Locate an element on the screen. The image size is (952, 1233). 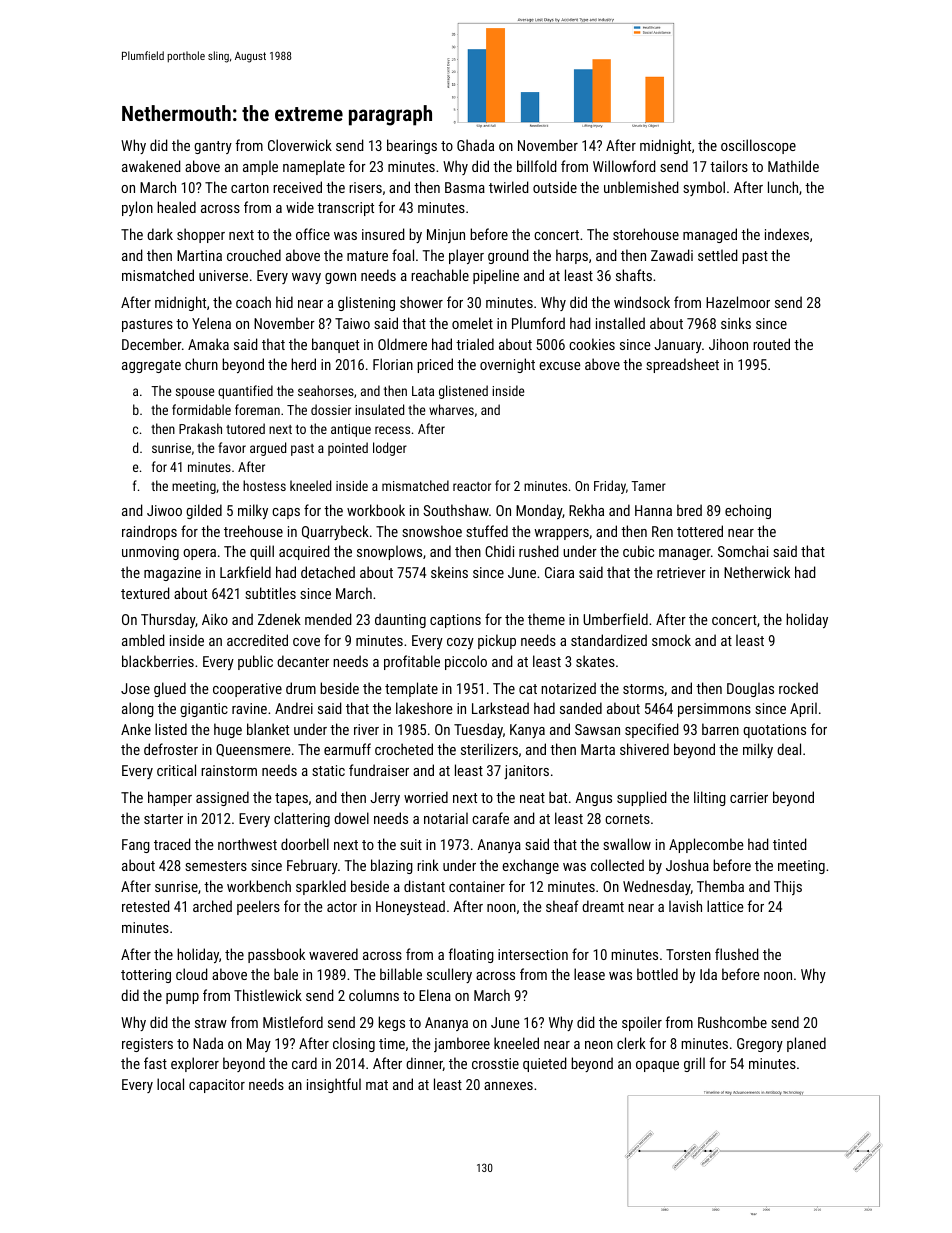
quieted is located at coordinates (545, 1064).
